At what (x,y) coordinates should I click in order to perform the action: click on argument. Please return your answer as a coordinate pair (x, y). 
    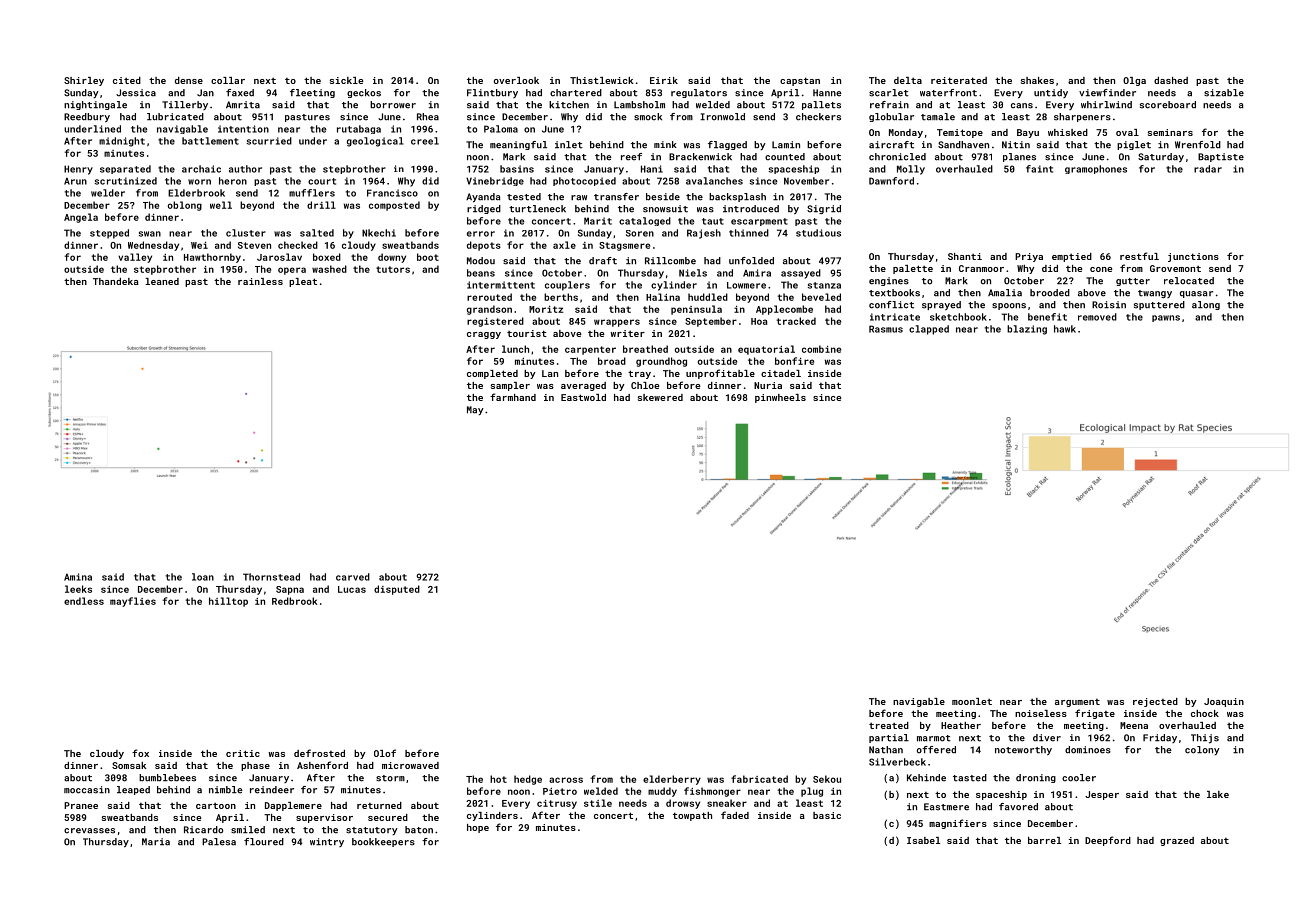
    Looking at the image, I should click on (1077, 703).
